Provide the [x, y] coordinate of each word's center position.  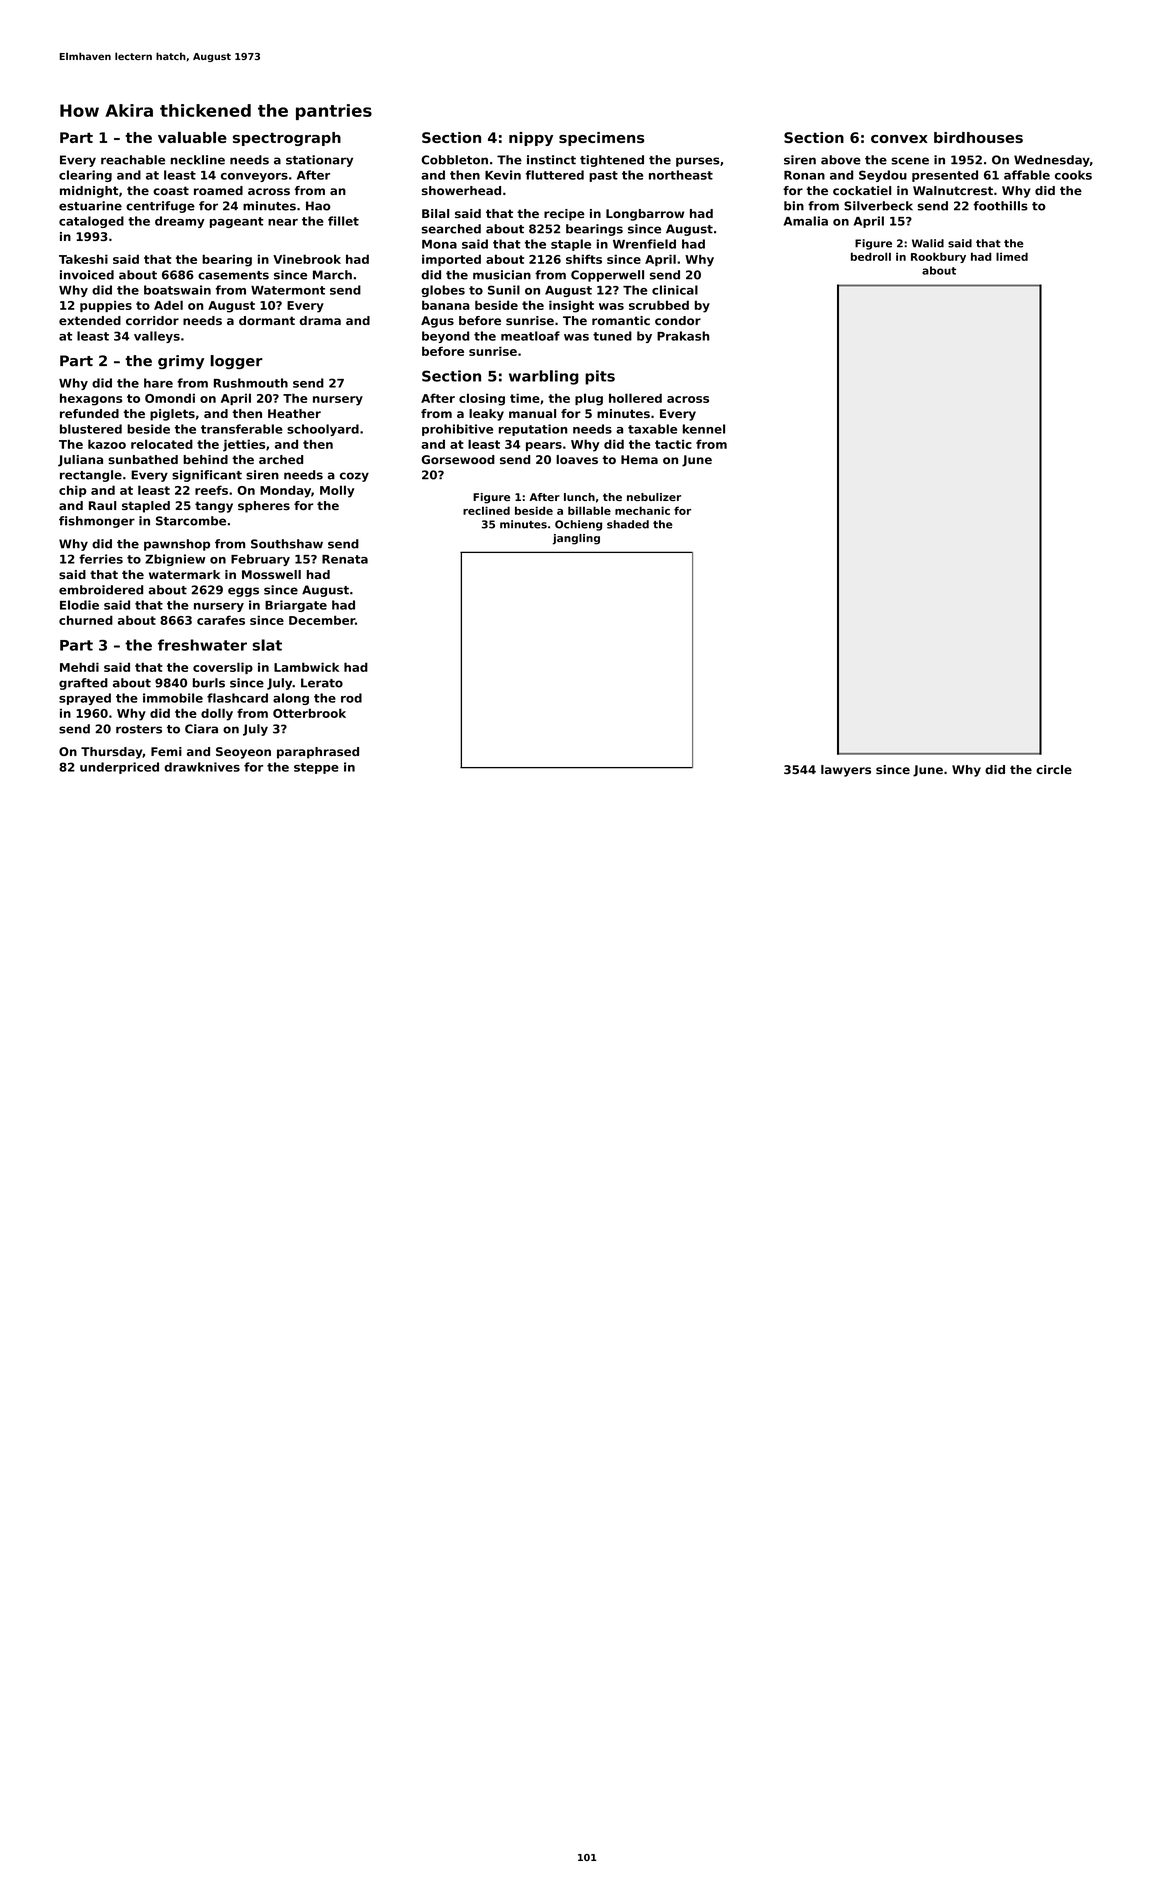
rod [351, 698]
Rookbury [938, 257]
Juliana [80, 461]
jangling [576, 539]
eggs [243, 592]
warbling [544, 377]
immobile [173, 698]
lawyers [846, 771]
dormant [267, 320]
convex [899, 139]
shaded [628, 524]
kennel [704, 429]
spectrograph [287, 139]
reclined [486, 510]
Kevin [503, 175]
